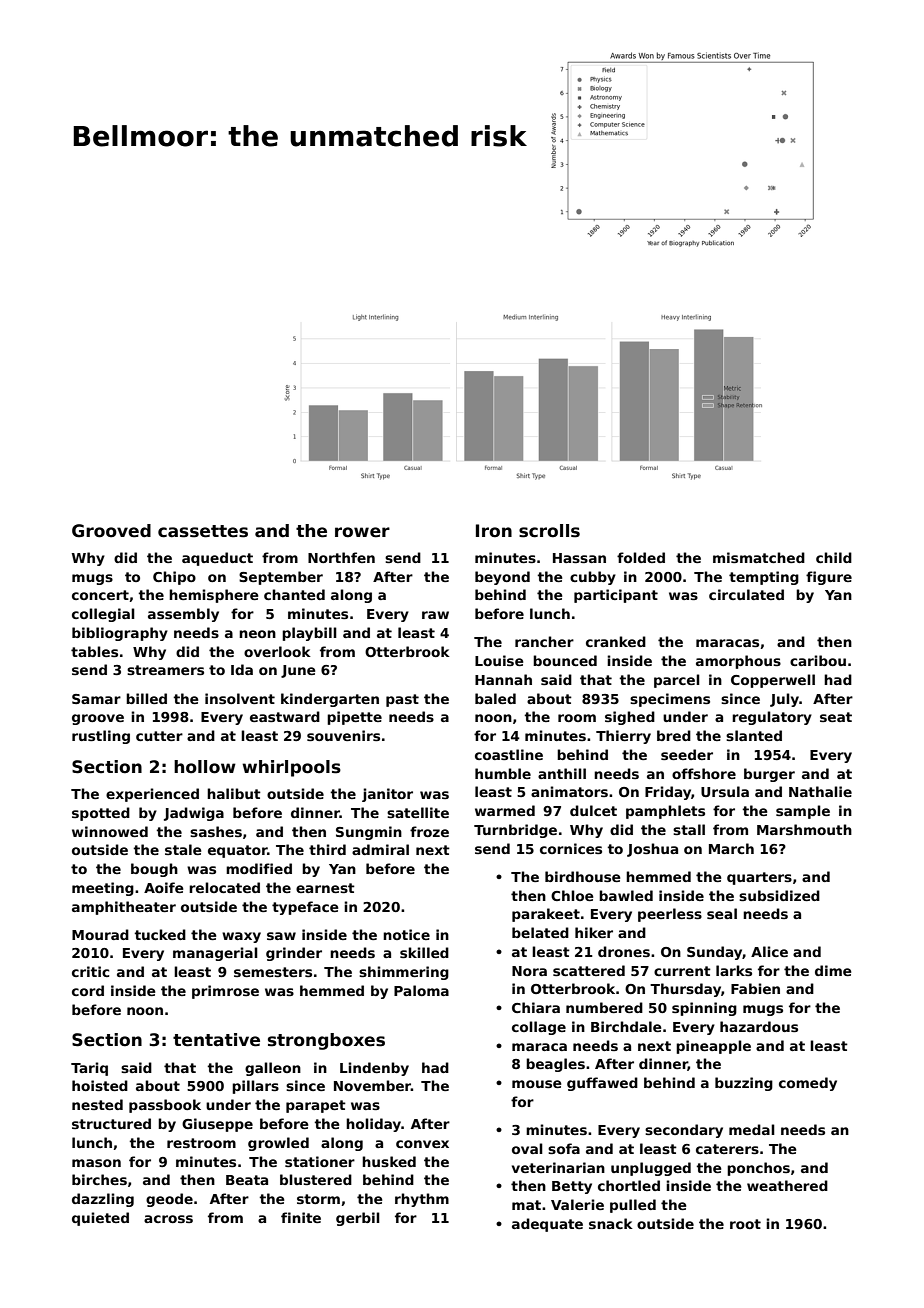  I want to click on slanted, so click(754, 735).
